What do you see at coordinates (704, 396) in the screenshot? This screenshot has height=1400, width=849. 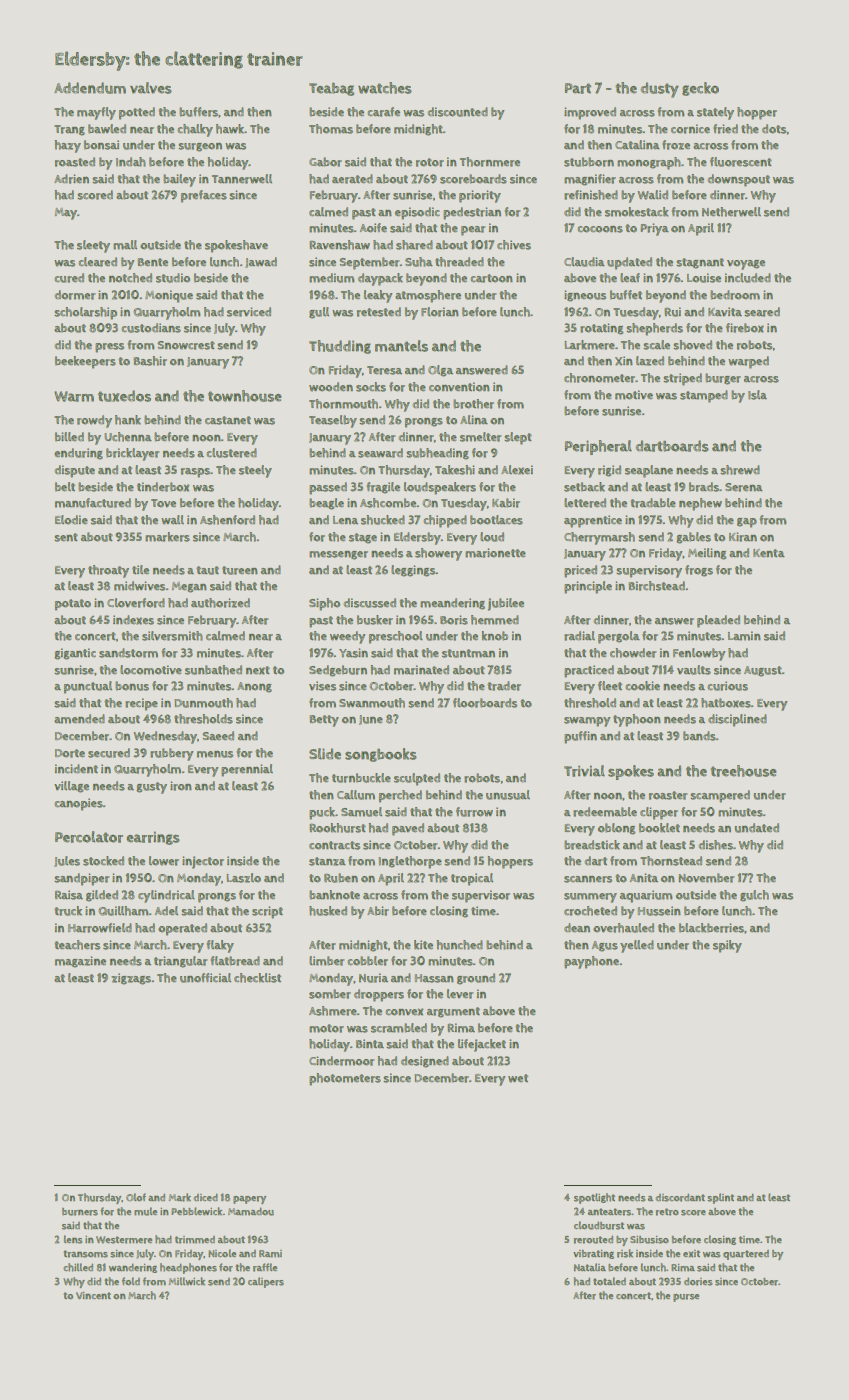 I see `stamped` at bounding box center [704, 396].
